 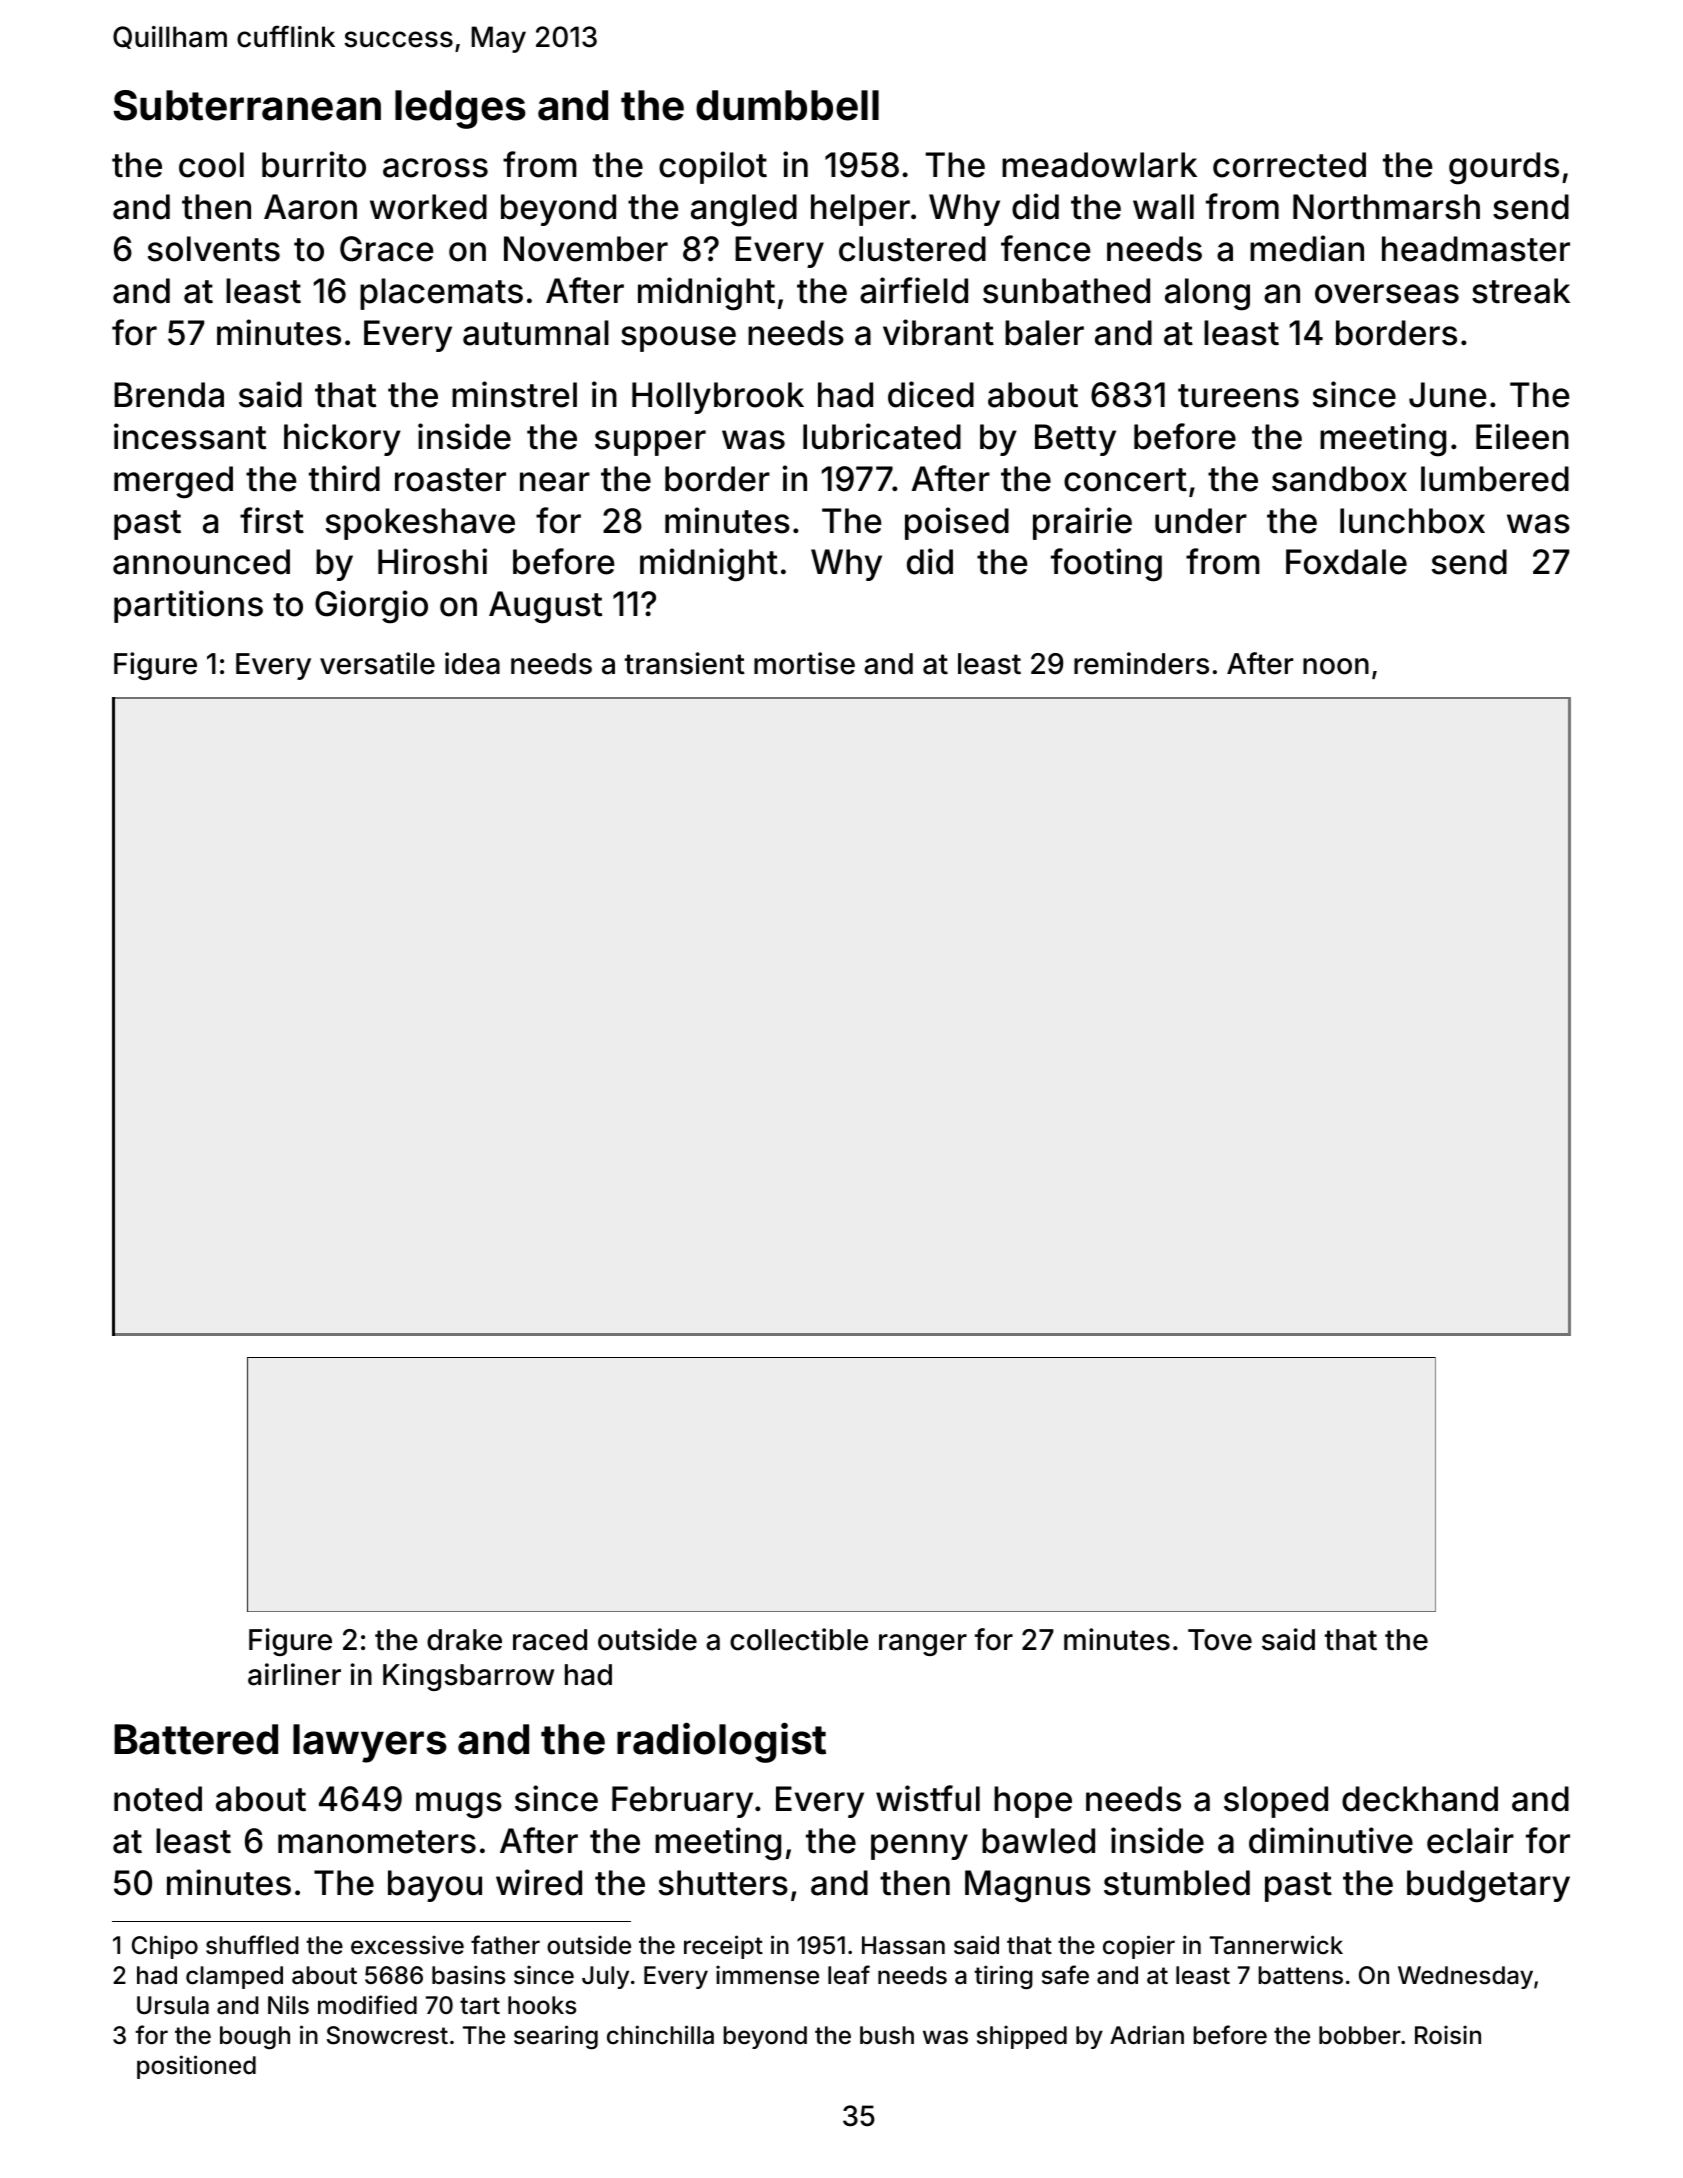 What do you see at coordinates (1220, 1640) in the screenshot?
I see `Tove` at bounding box center [1220, 1640].
